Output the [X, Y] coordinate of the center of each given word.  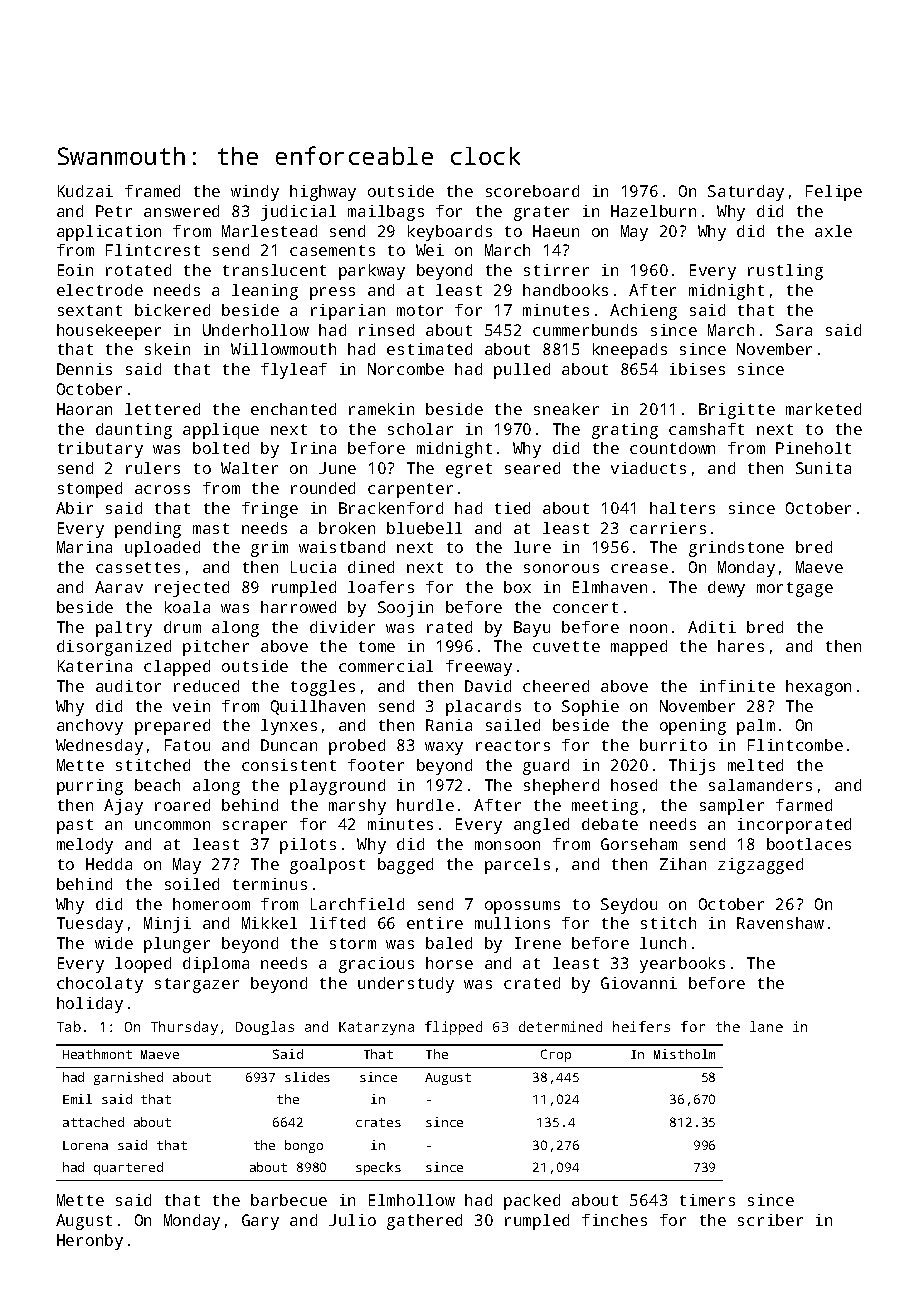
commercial [386, 666]
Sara [794, 330]
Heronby [90, 1242]
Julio [352, 1220]
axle [833, 231]
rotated [138, 270]
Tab [69, 1026]
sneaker [566, 409]
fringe [270, 510]
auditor [128, 686]
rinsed [386, 330]
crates [378, 1122]
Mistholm [684, 1054]
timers [707, 1200]
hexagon [818, 688]
